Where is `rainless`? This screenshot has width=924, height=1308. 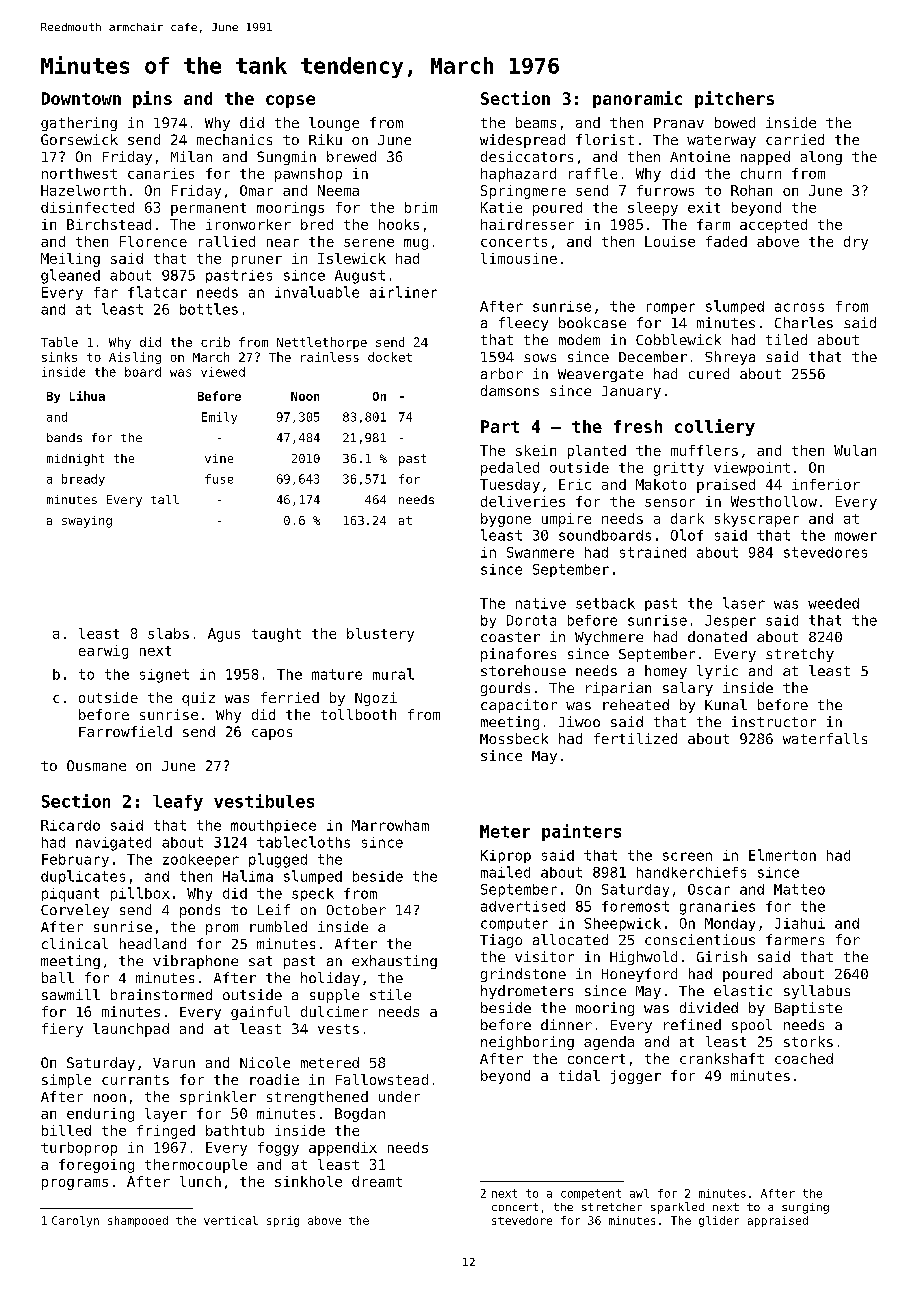 rainless is located at coordinates (330, 357).
